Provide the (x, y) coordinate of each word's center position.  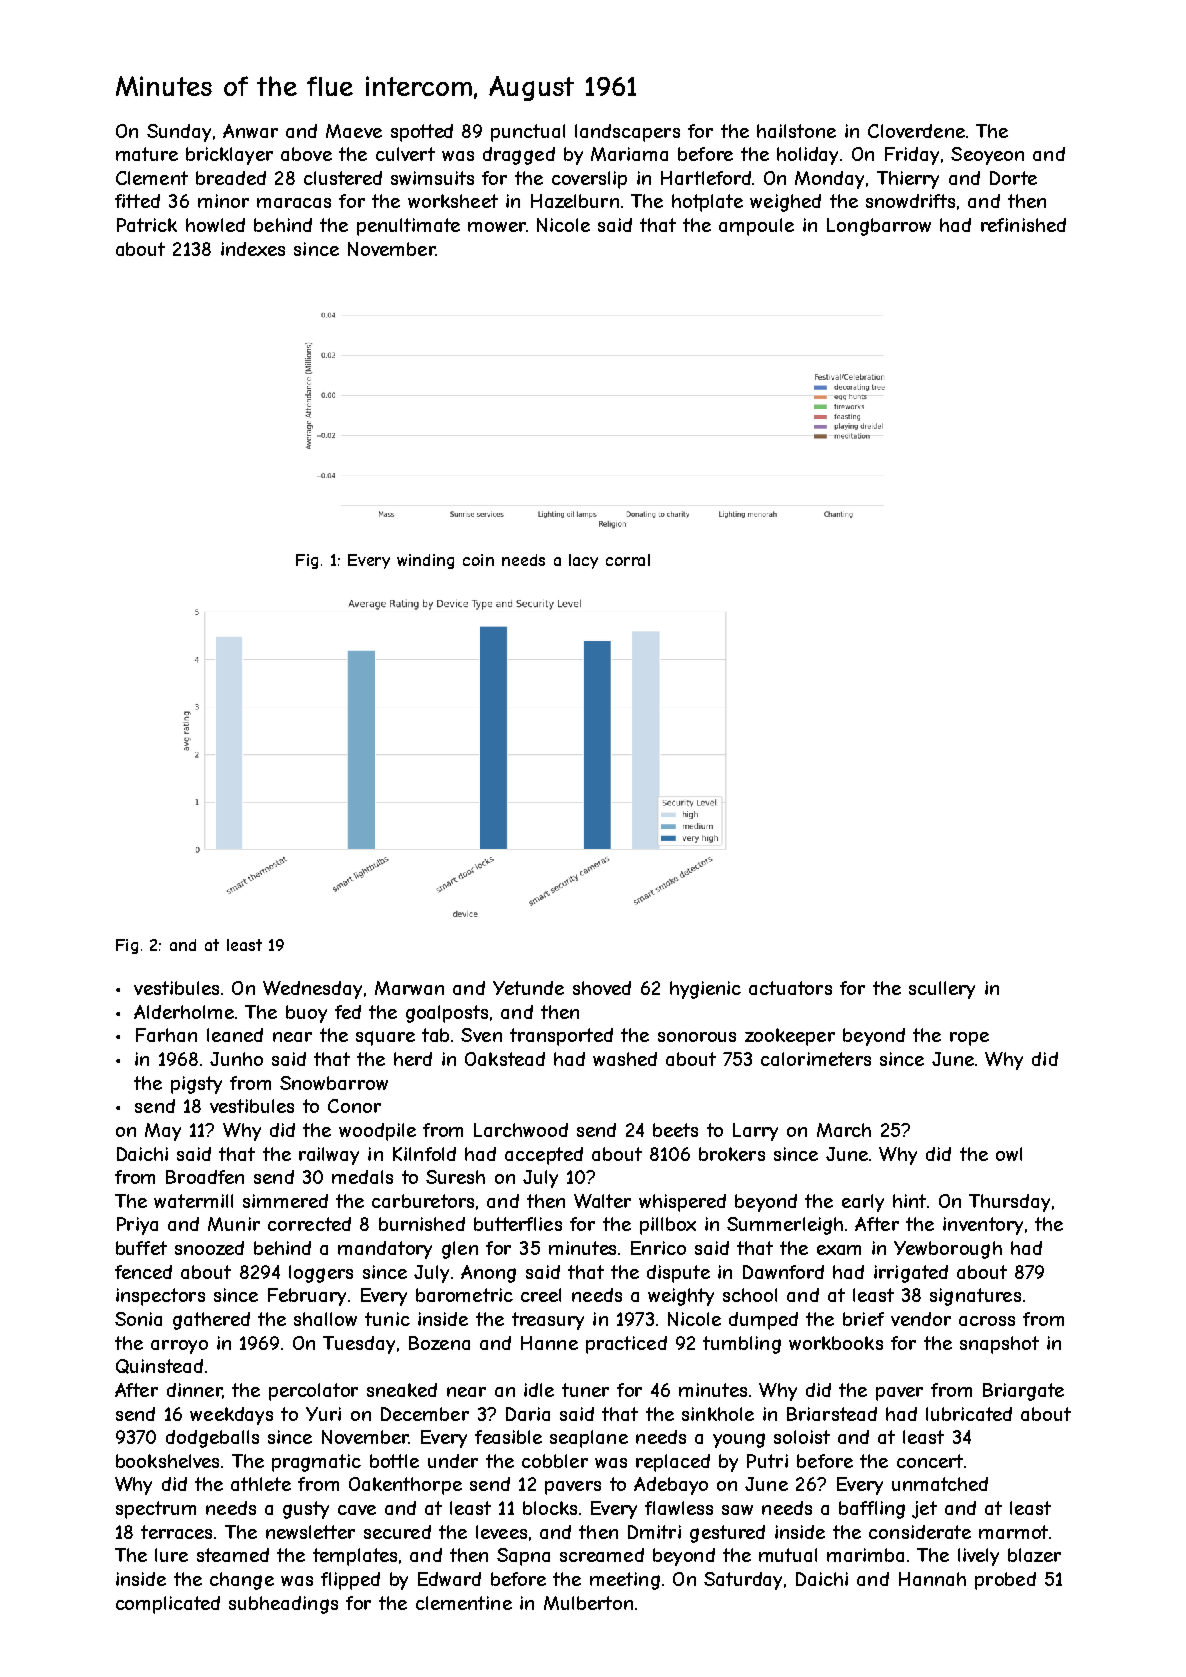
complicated (168, 1605)
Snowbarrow (334, 1083)
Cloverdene (916, 131)
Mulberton (588, 1603)
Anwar (250, 131)
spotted (422, 133)
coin (478, 560)
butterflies (518, 1224)
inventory (983, 1226)
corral (628, 560)
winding (425, 561)
